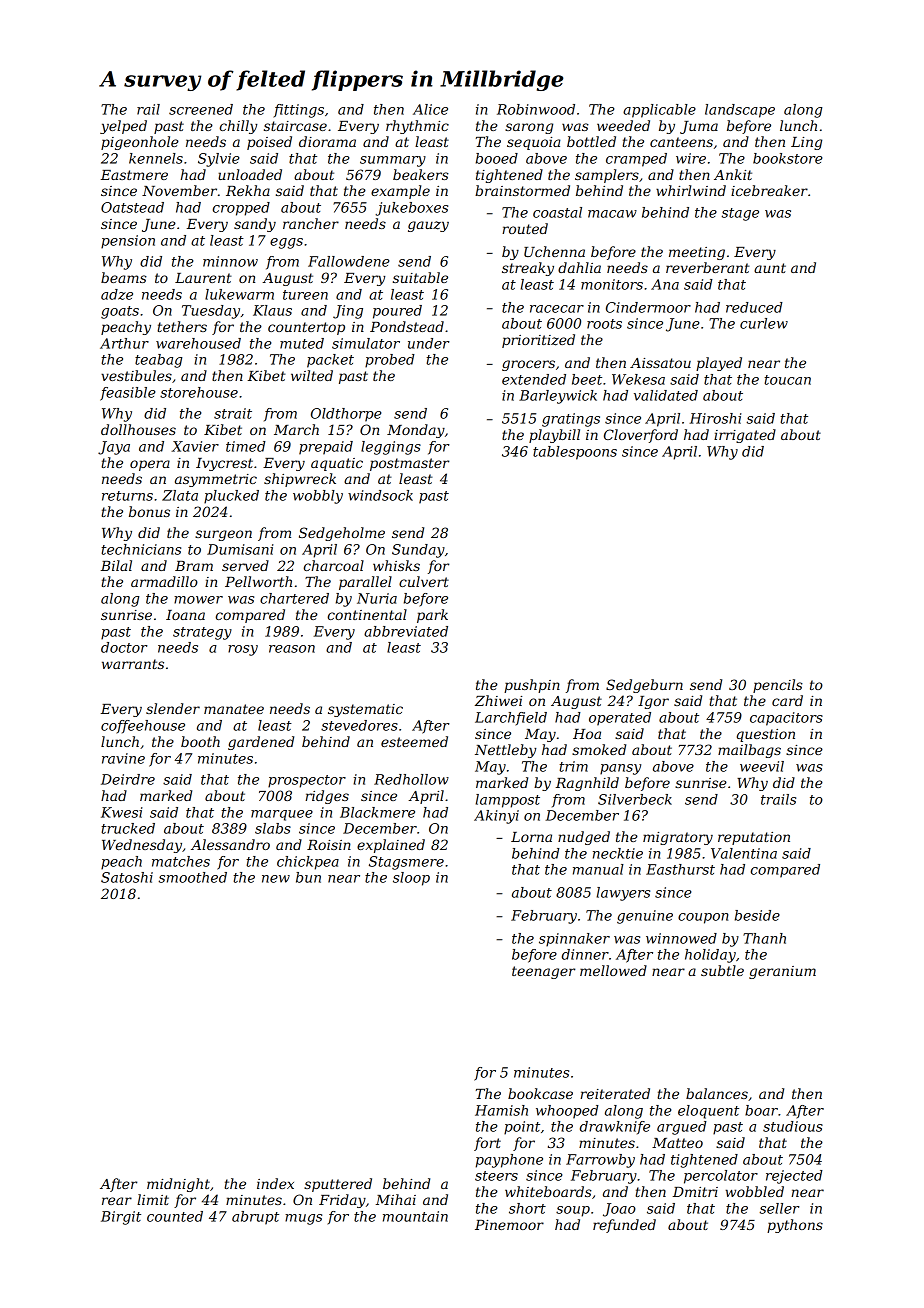 The height and width of the screenshot is (1308, 924). What do you see at coordinates (787, 380) in the screenshot?
I see `toucan` at bounding box center [787, 380].
